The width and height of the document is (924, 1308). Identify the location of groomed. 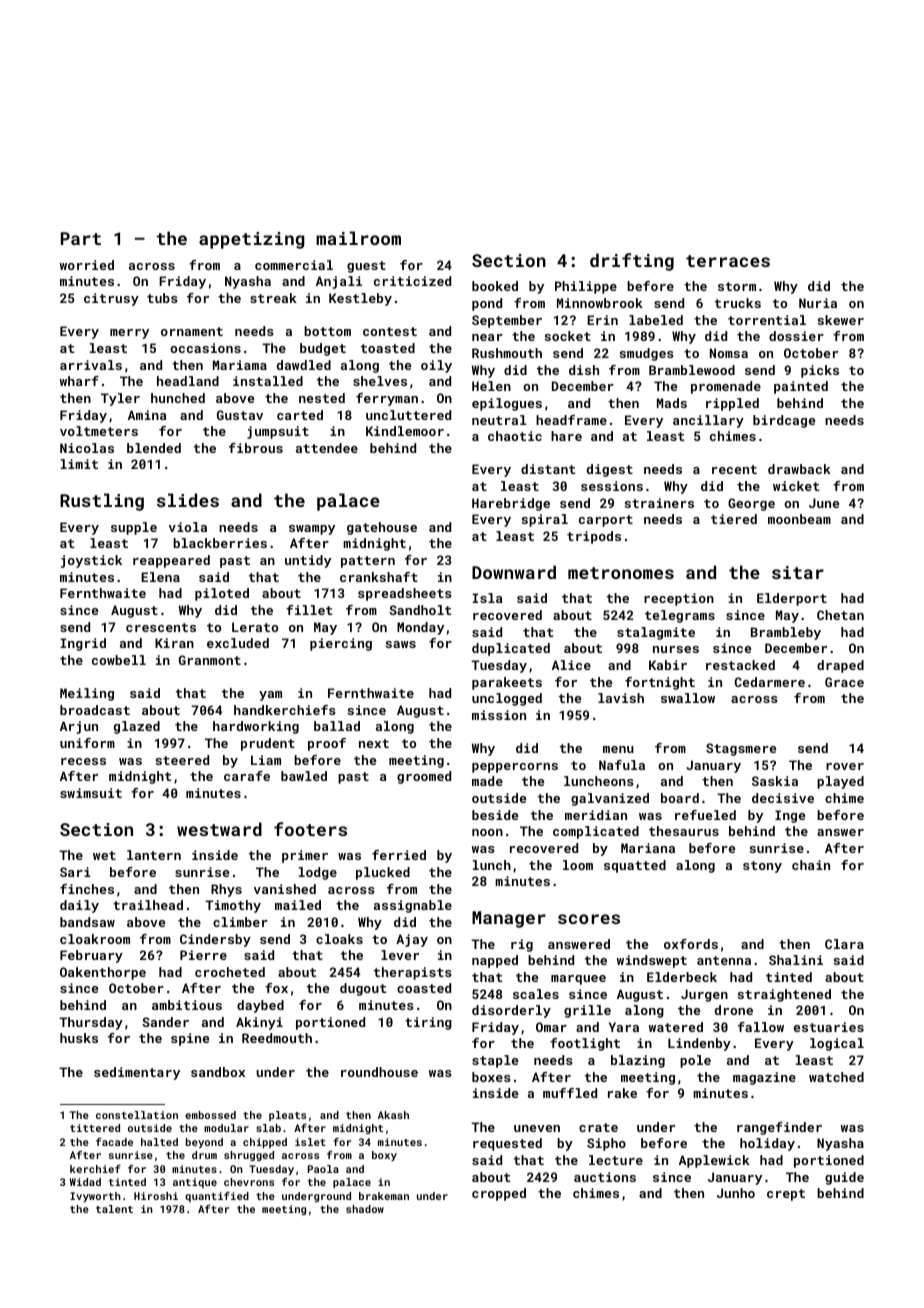
(424, 777).
